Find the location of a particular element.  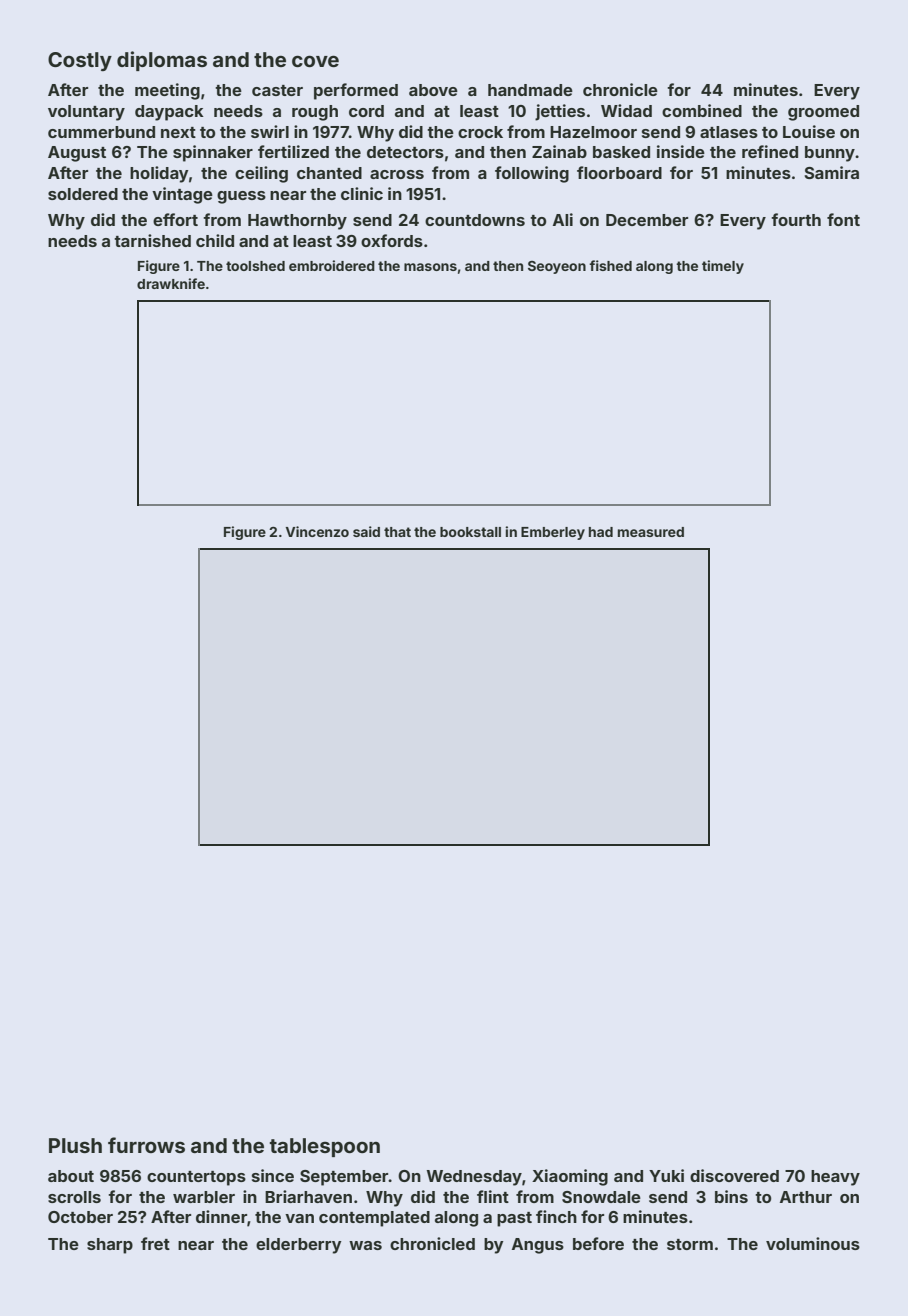

Louise is located at coordinates (809, 131).
